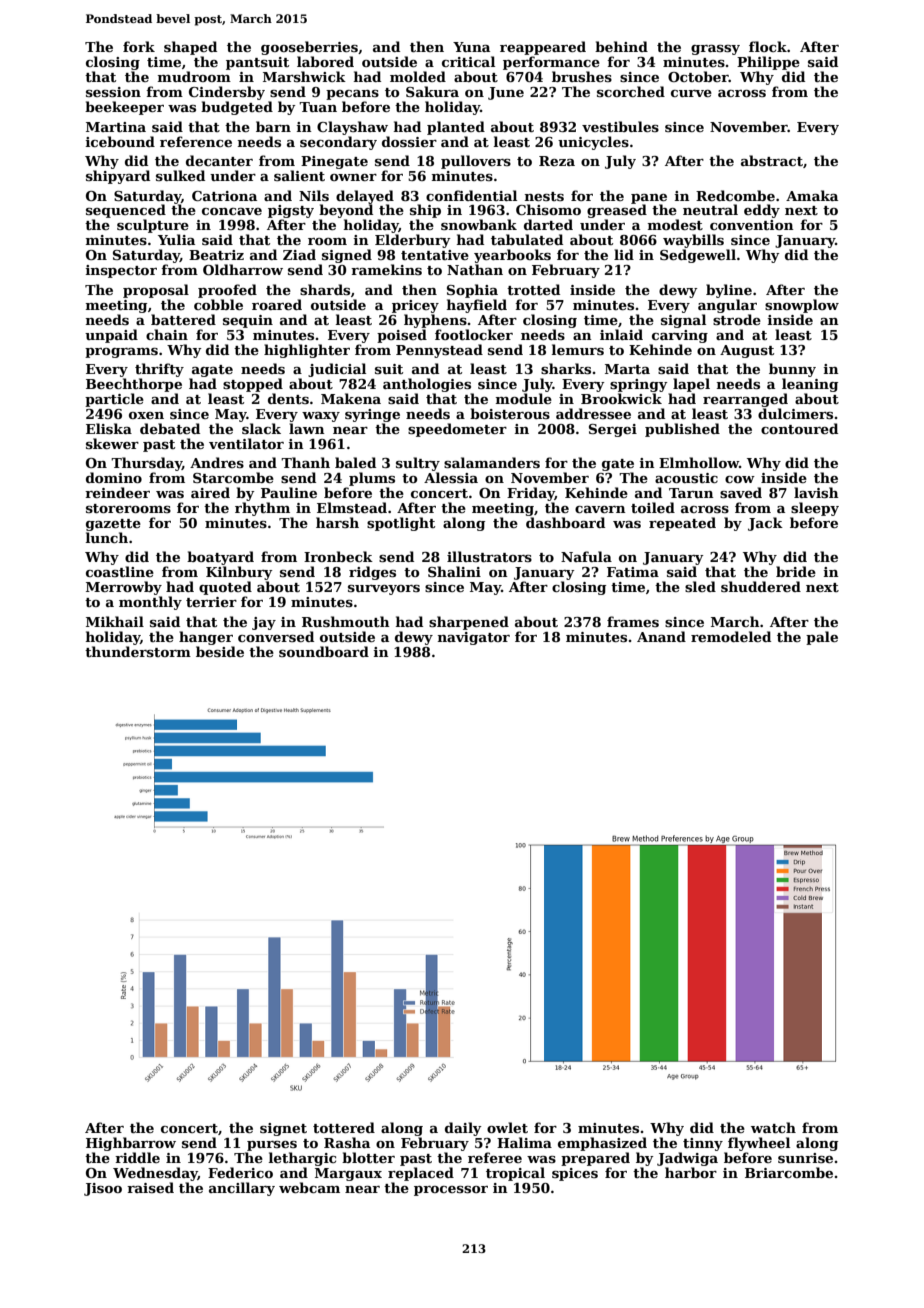 This document has height=1308, width=924. What do you see at coordinates (114, 477) in the document?
I see `domino` at bounding box center [114, 477].
